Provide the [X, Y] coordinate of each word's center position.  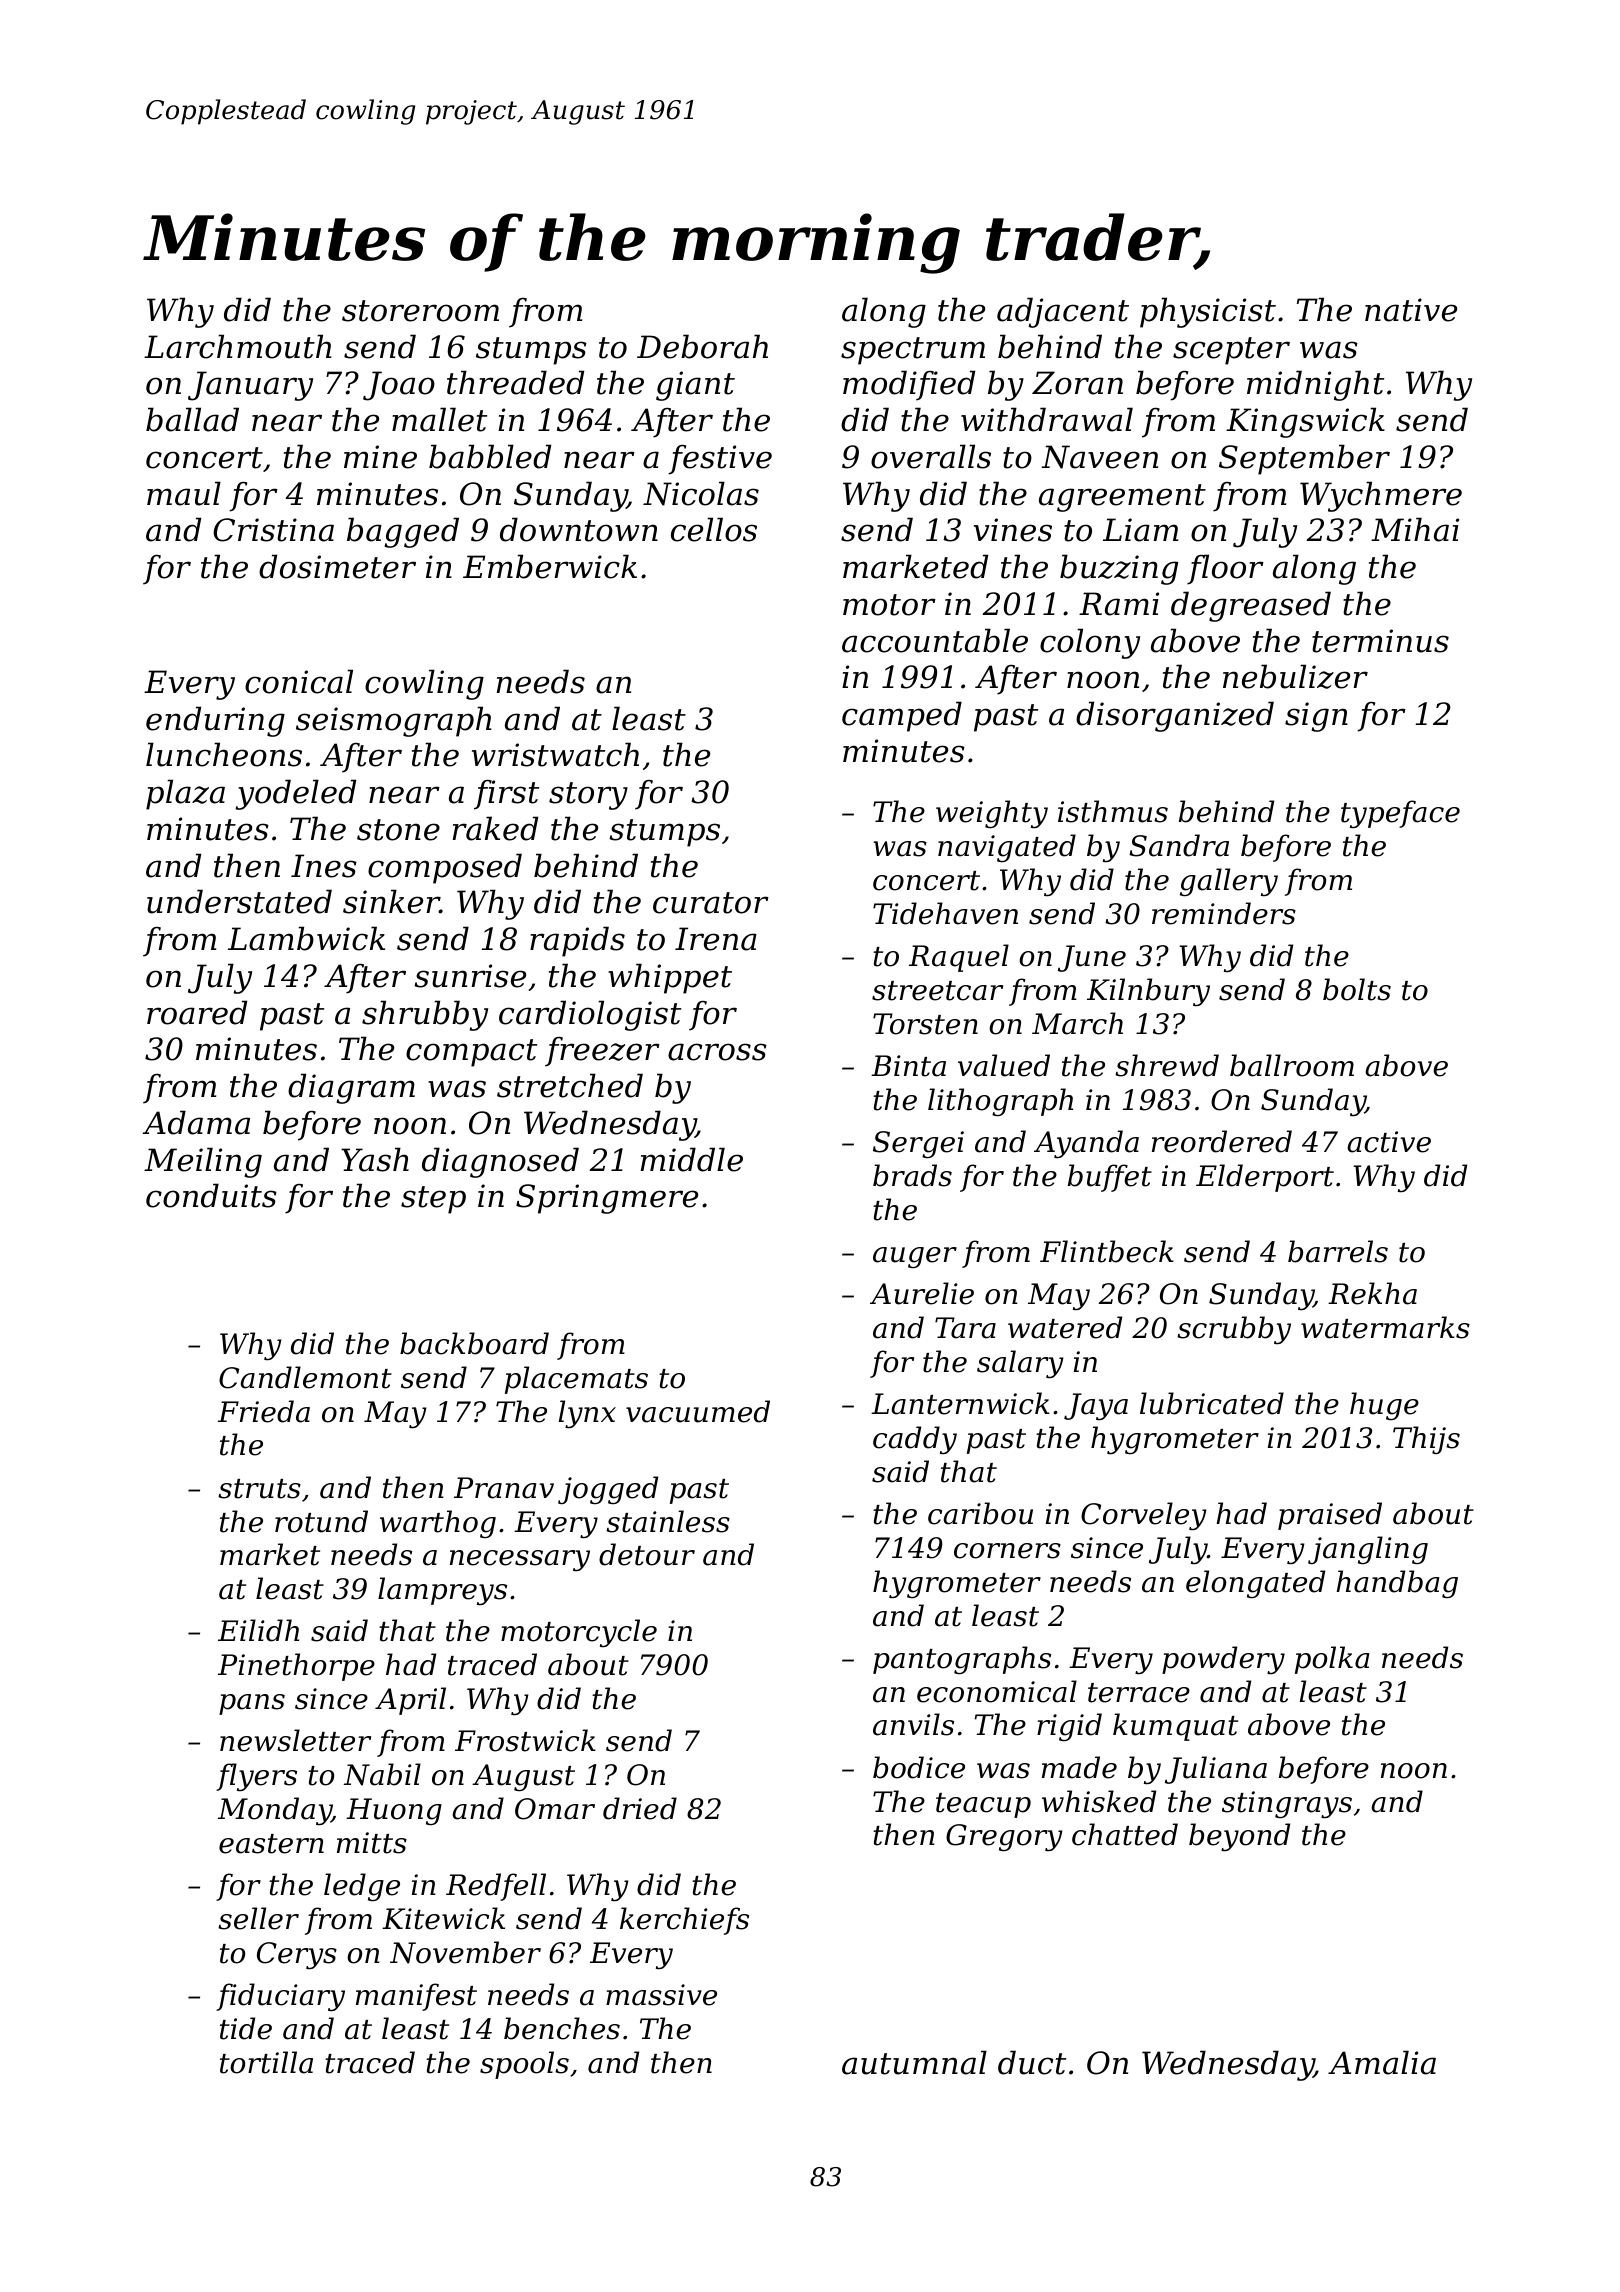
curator [711, 903]
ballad [192, 419]
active [1389, 1142]
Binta [908, 1066]
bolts [1357, 989]
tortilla [266, 2062]
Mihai [1415, 529]
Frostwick [525, 1740]
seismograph [393, 721]
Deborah [702, 346]
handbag [1397, 1584]
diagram [351, 1088]
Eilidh [258, 1630]
